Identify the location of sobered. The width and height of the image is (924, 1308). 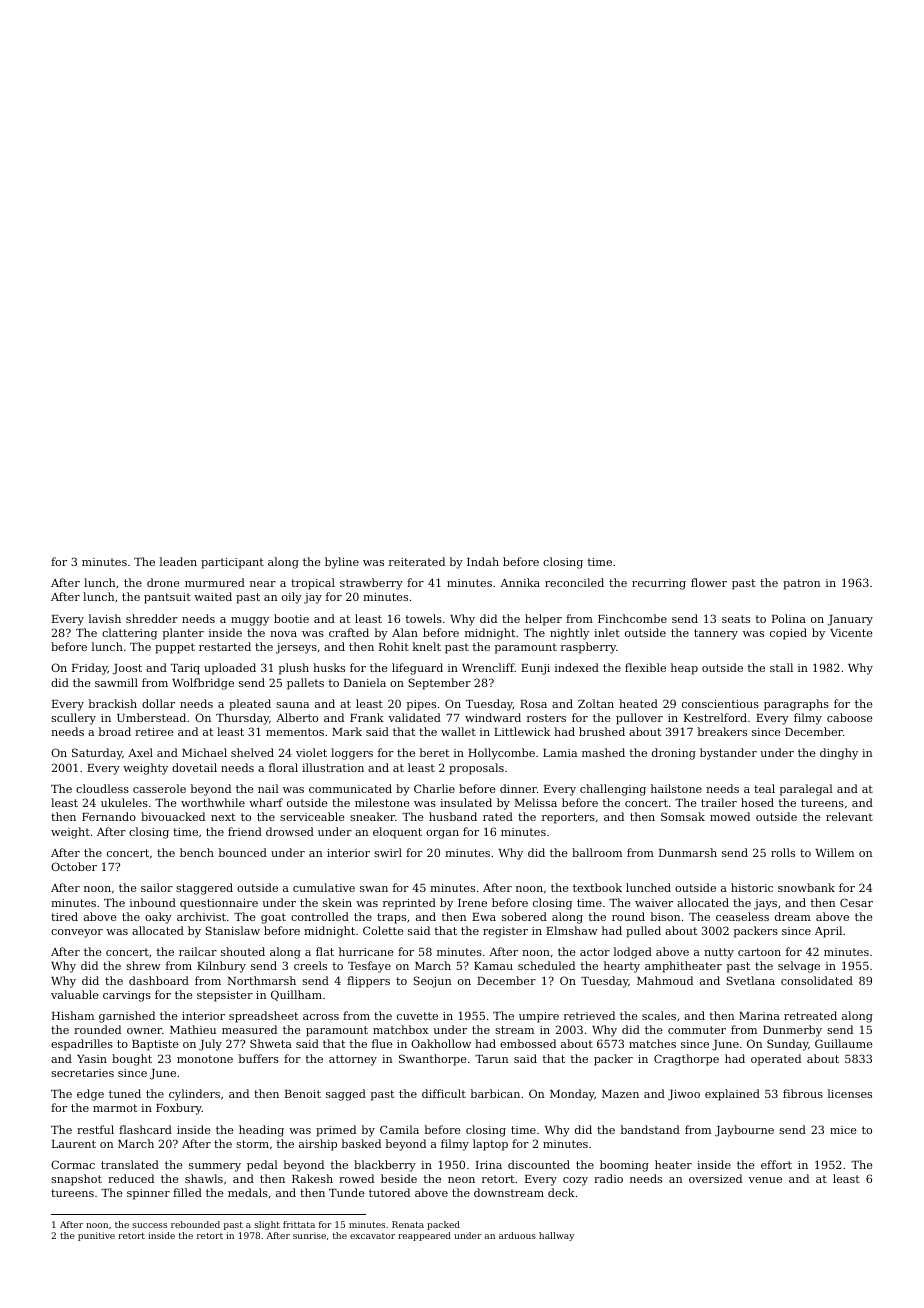
(524, 916).
